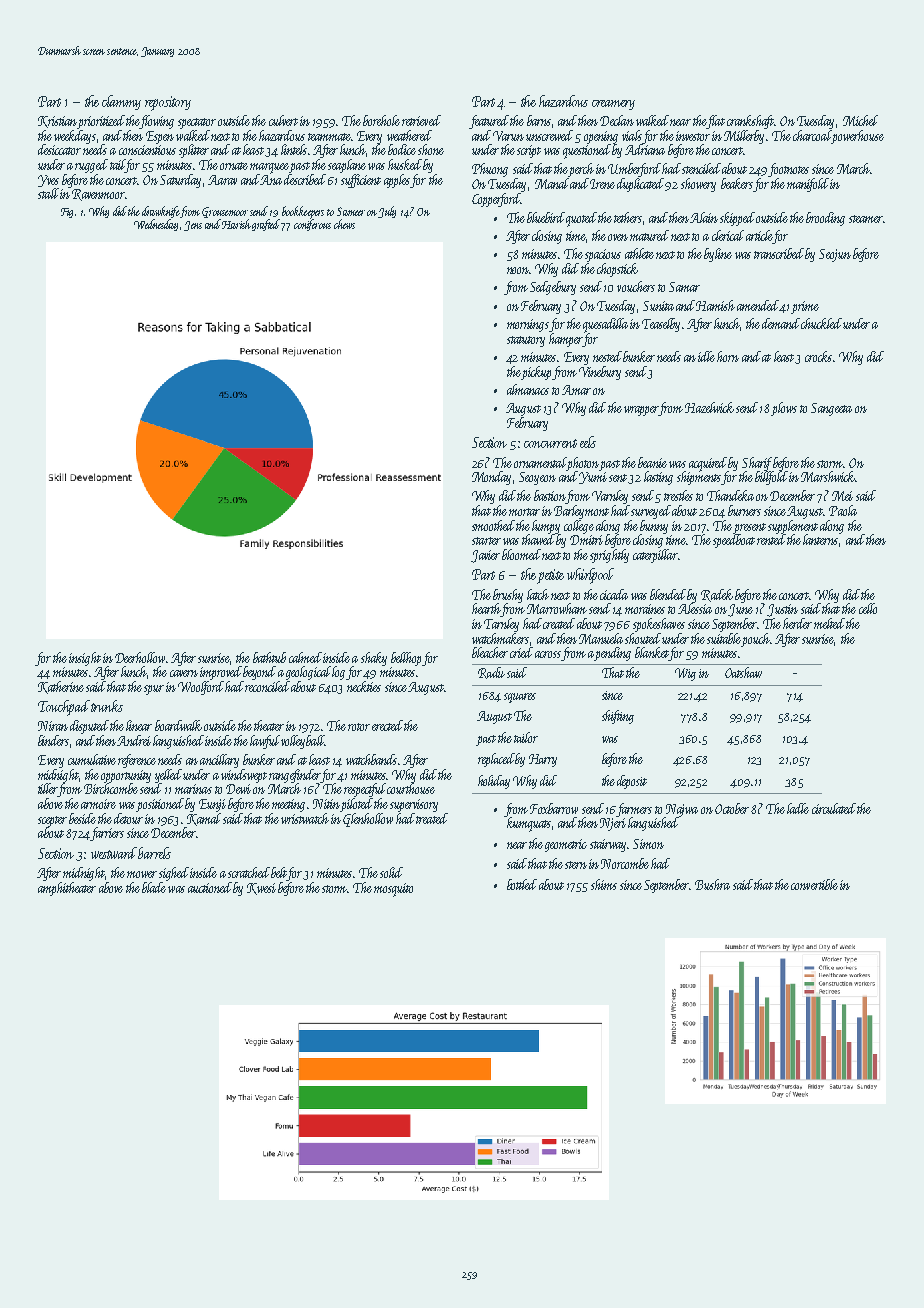 This screenshot has height=1308, width=924. I want to click on steamer, so click(866, 219).
